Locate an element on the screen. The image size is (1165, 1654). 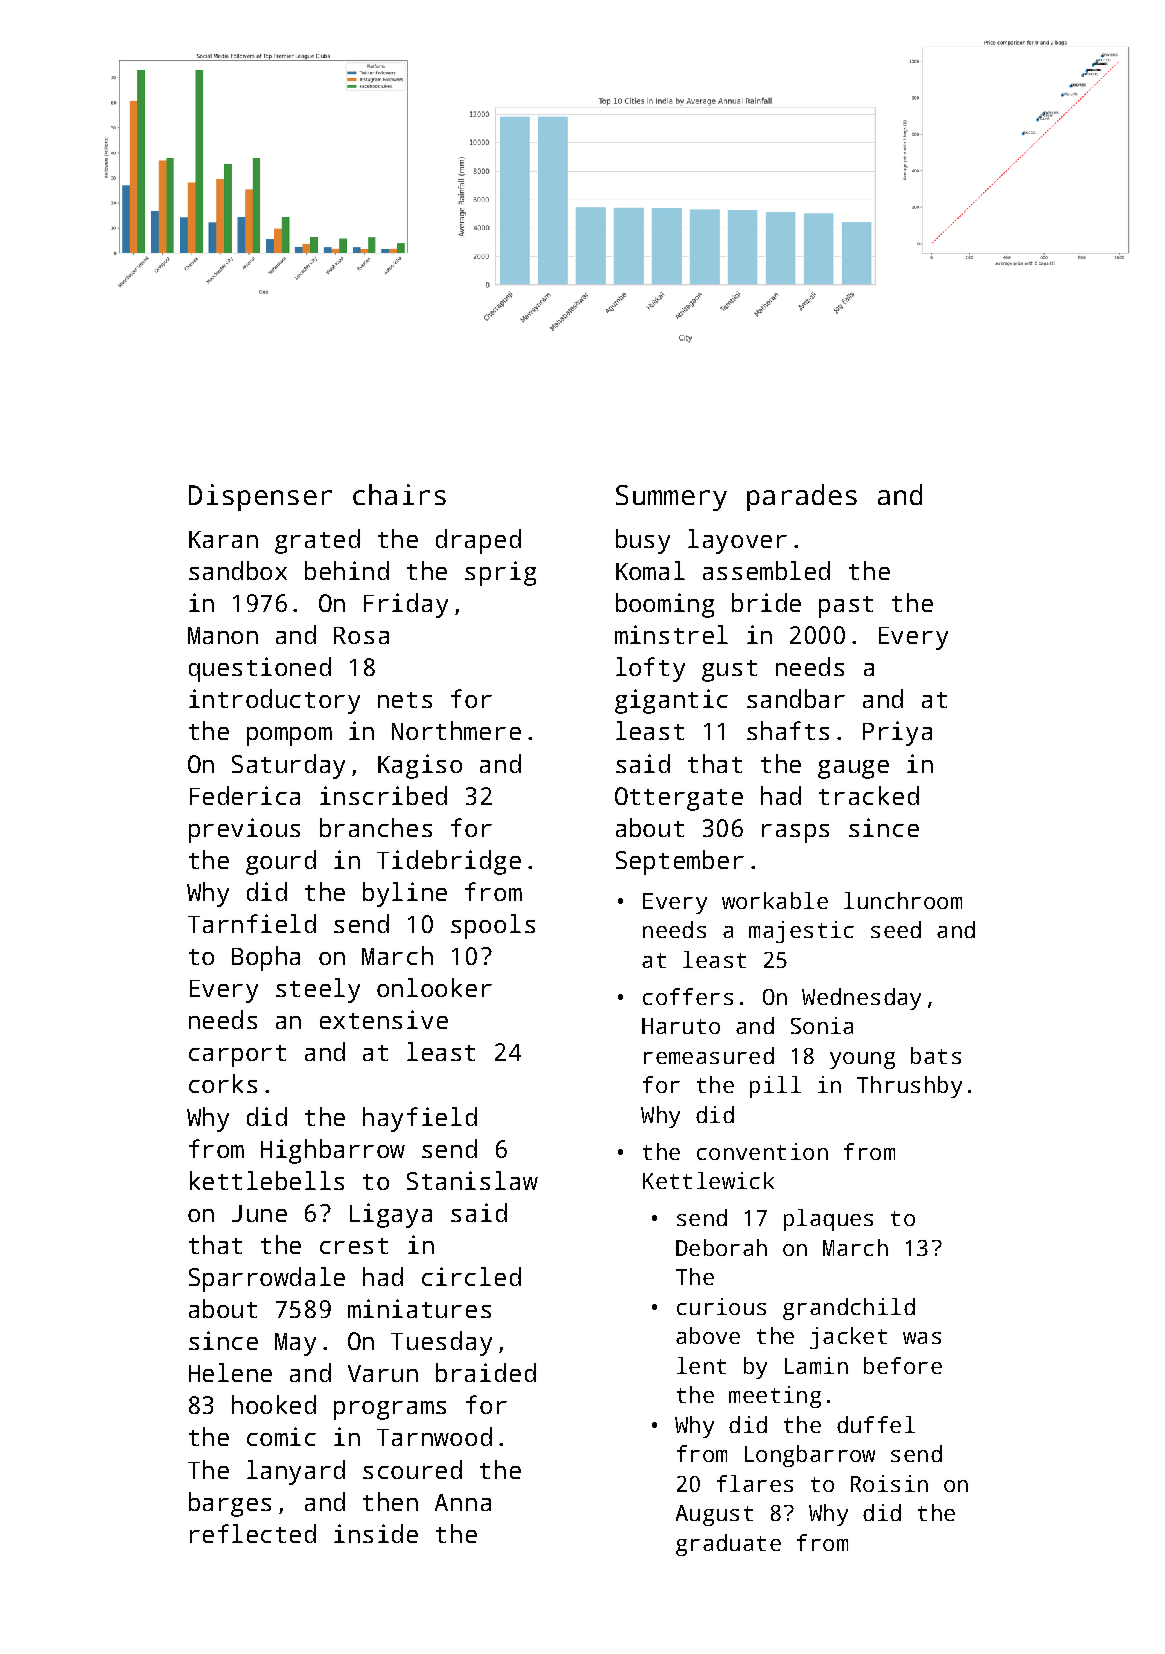
Ottergate is located at coordinates (679, 799).
